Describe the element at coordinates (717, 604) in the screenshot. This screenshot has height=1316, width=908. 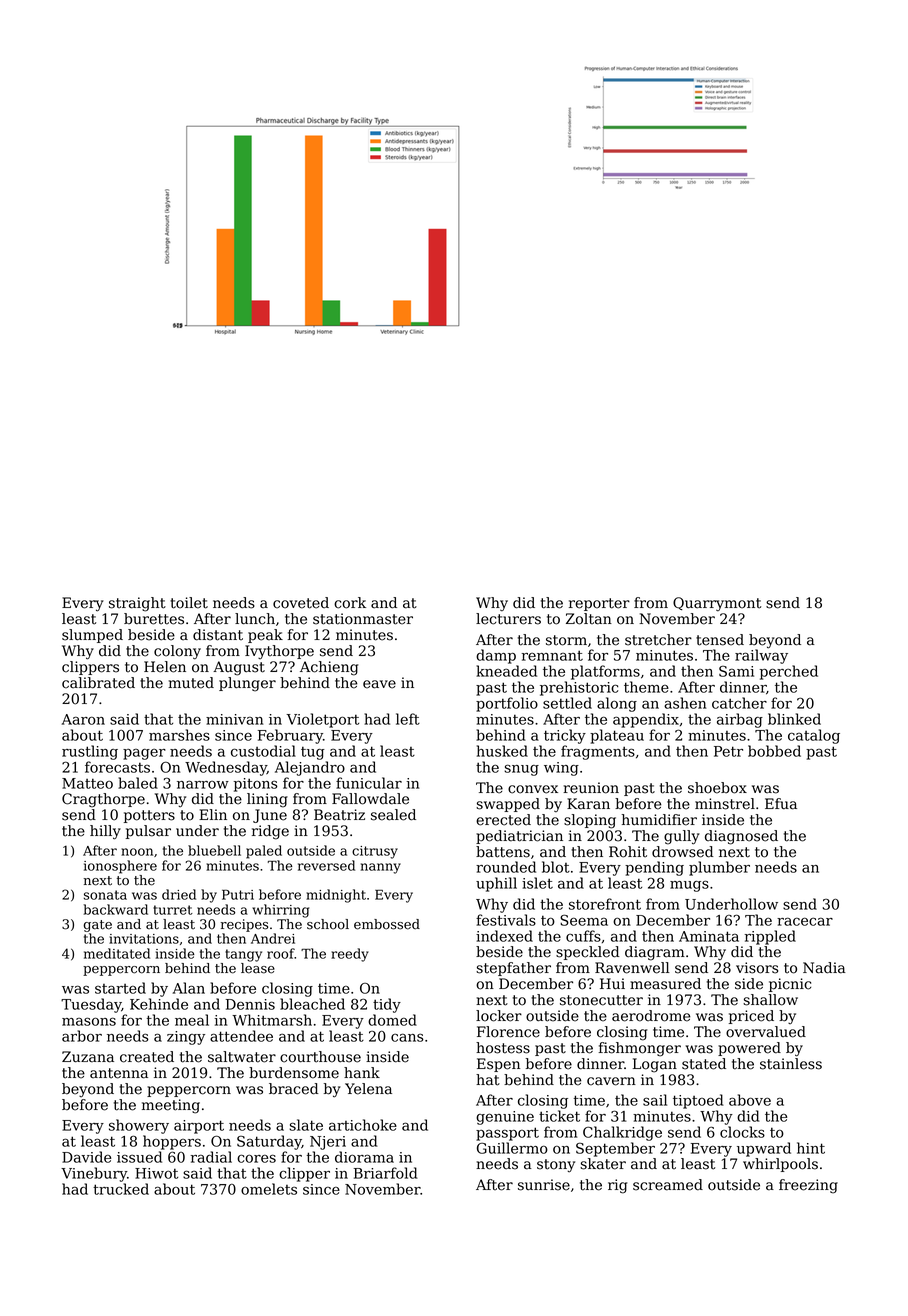
I see `Quarrymont` at that location.
